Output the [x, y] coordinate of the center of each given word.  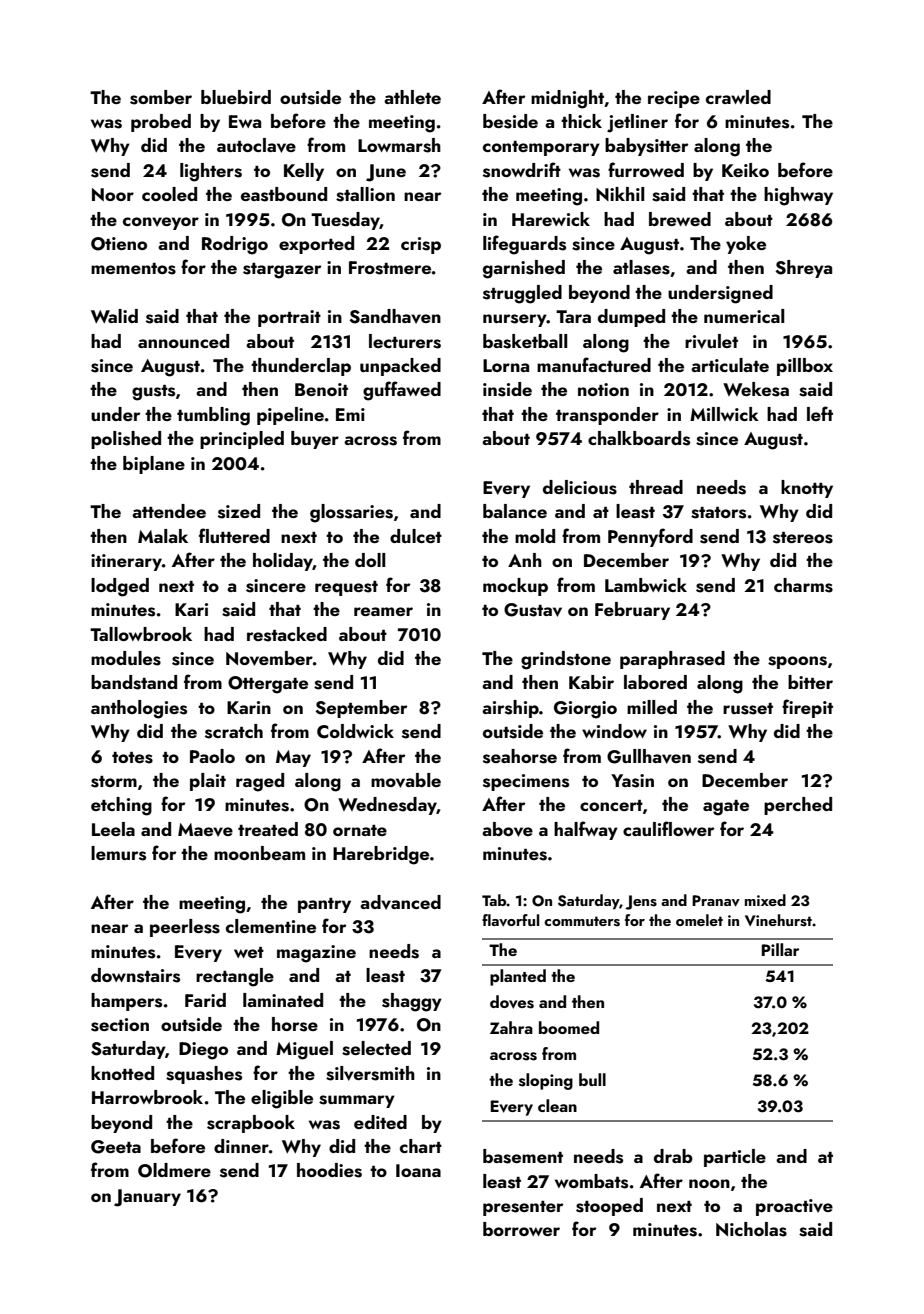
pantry [324, 905]
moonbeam [259, 853]
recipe [674, 99]
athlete [412, 97]
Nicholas [751, 1229]
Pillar [780, 949]
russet [748, 709]
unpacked [400, 367]
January [147, 1198]
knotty [807, 489]
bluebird [236, 97]
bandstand [134, 682]
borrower [521, 1229]
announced [183, 341]
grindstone [566, 660]
